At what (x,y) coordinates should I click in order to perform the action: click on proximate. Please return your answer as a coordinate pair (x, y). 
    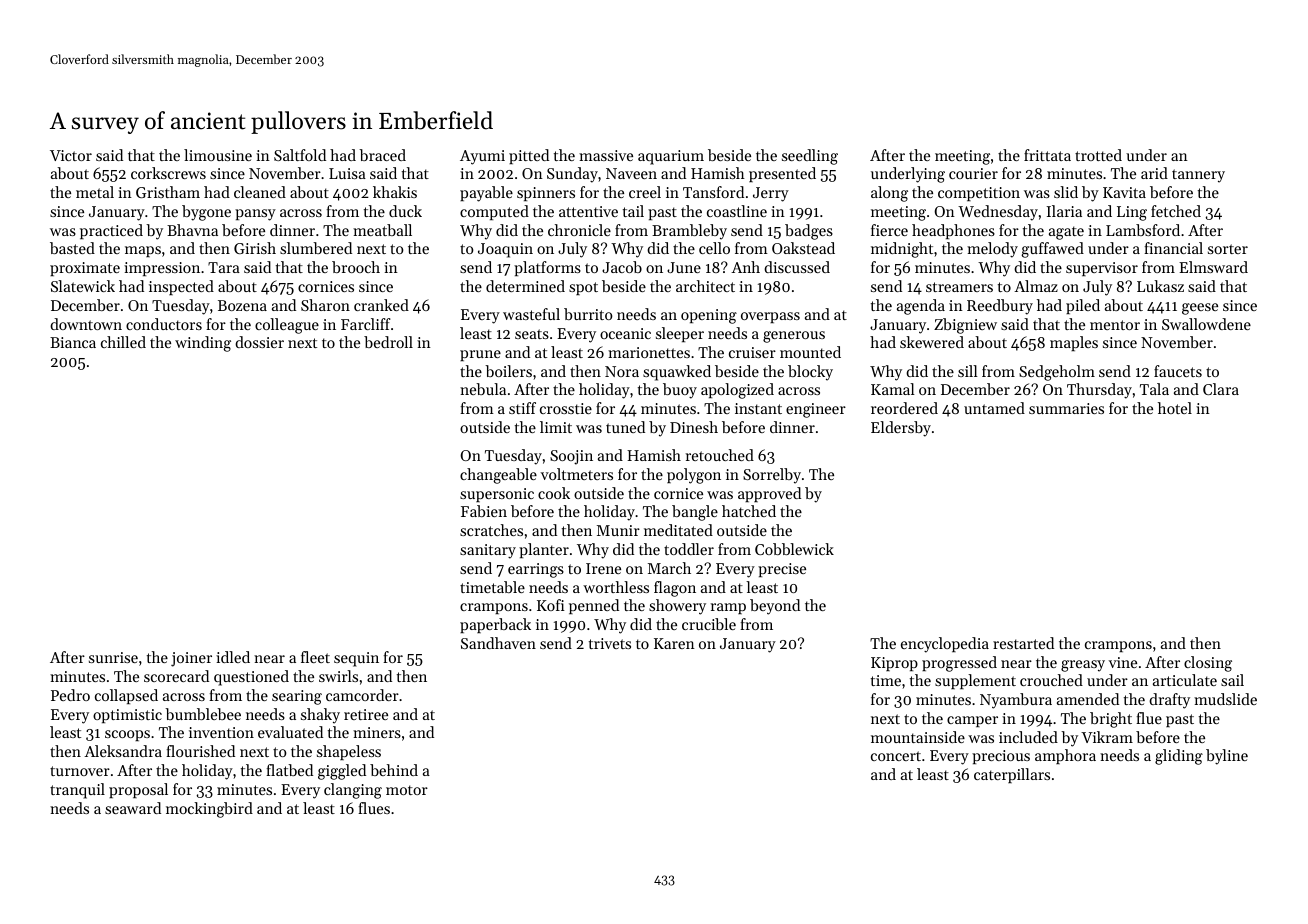
    Looking at the image, I should click on (85, 269).
